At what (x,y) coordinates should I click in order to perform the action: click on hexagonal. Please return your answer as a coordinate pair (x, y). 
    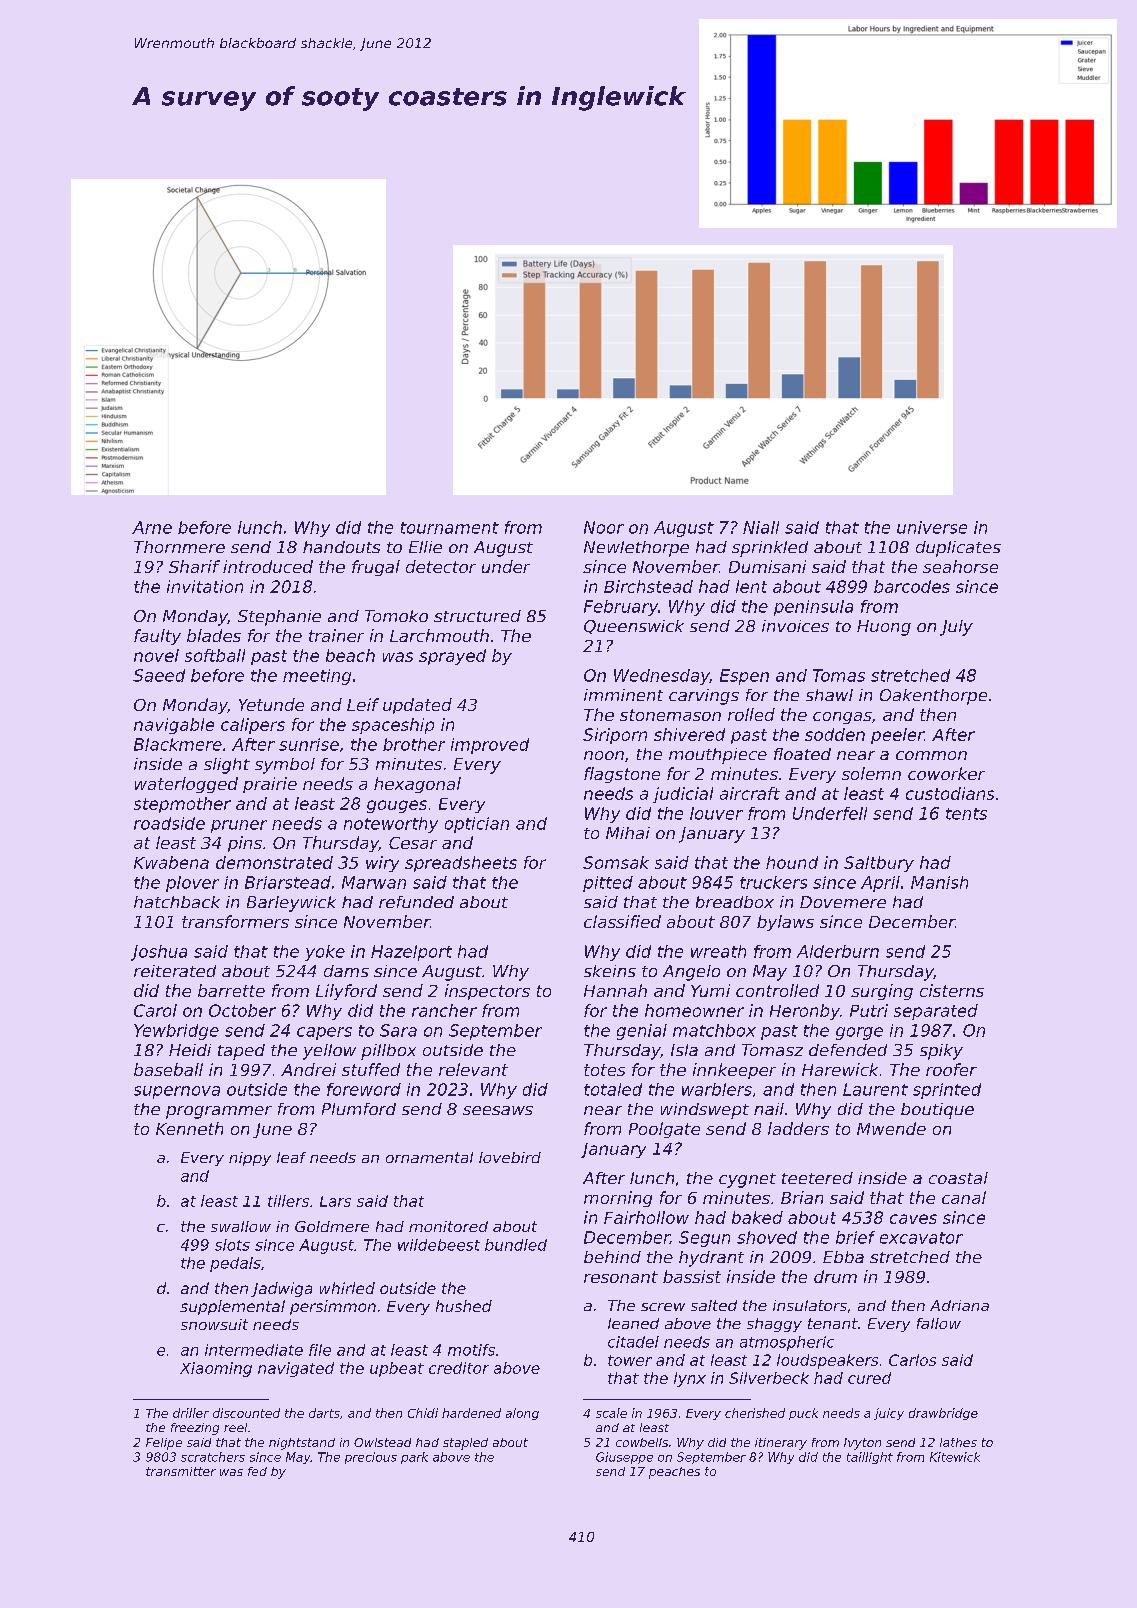
    Looking at the image, I should click on (417, 785).
